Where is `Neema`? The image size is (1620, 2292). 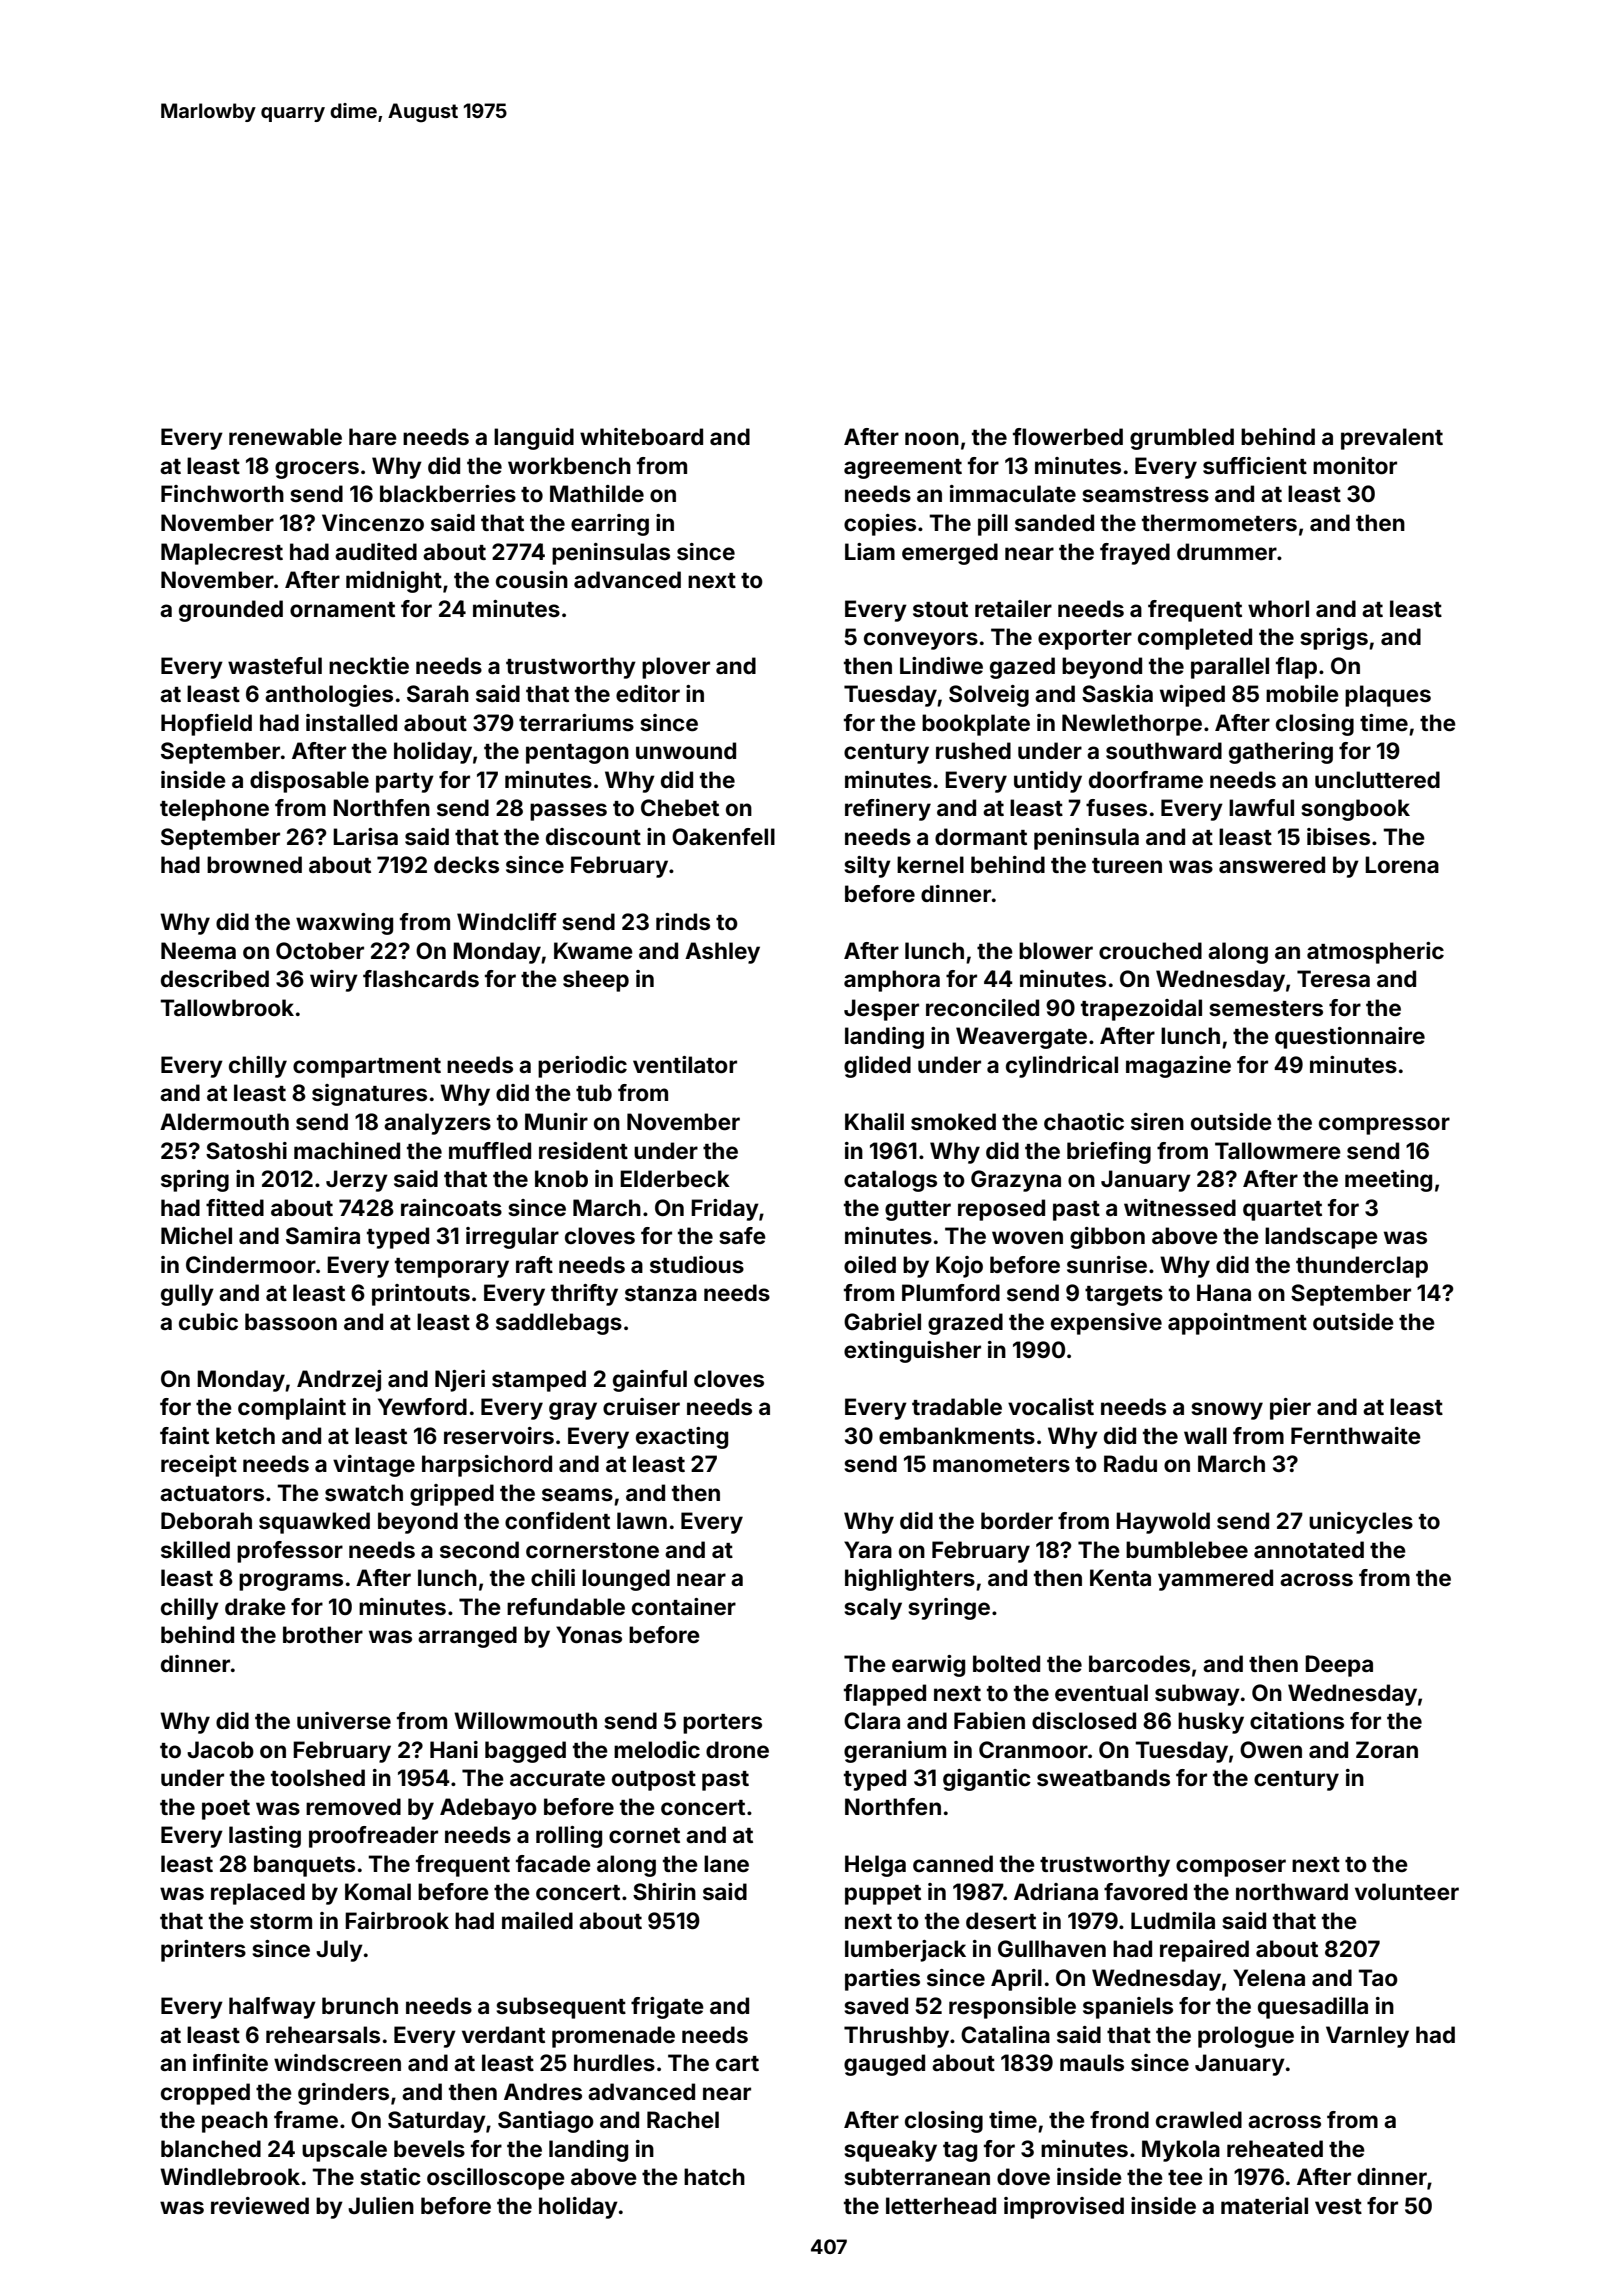 Neema is located at coordinates (198, 950).
